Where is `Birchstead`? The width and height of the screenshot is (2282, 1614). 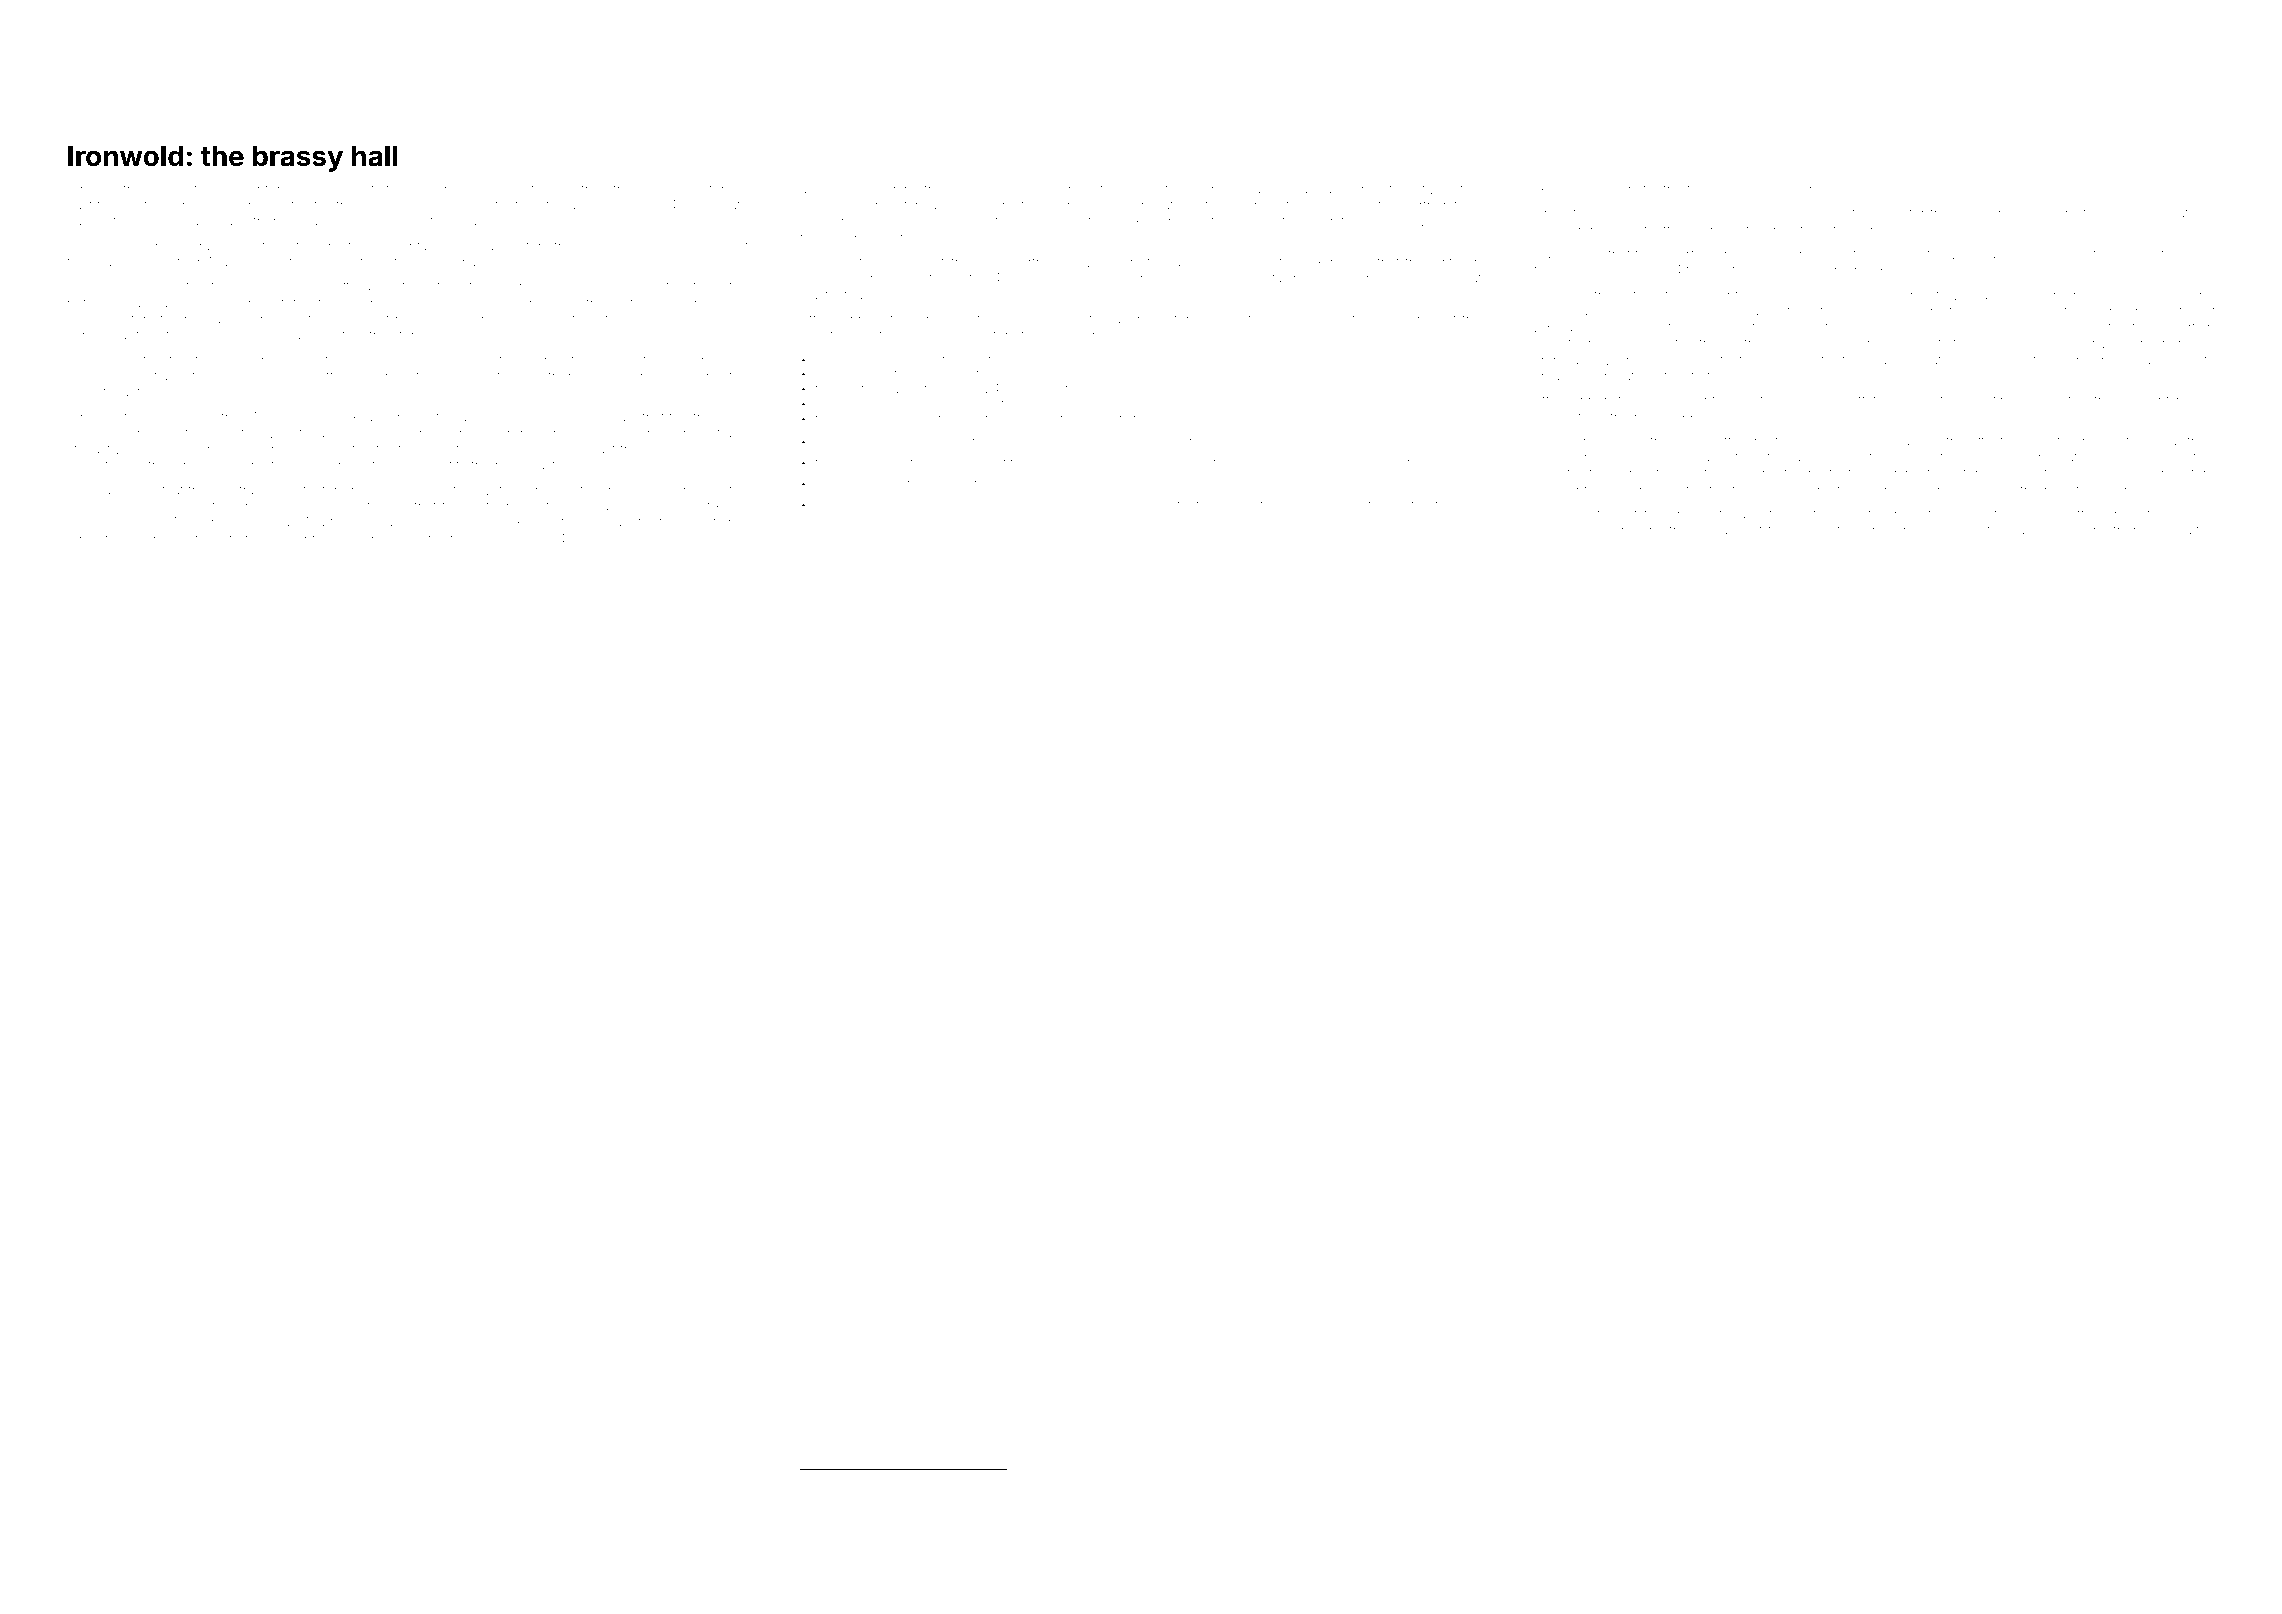 Birchstead is located at coordinates (99, 539).
